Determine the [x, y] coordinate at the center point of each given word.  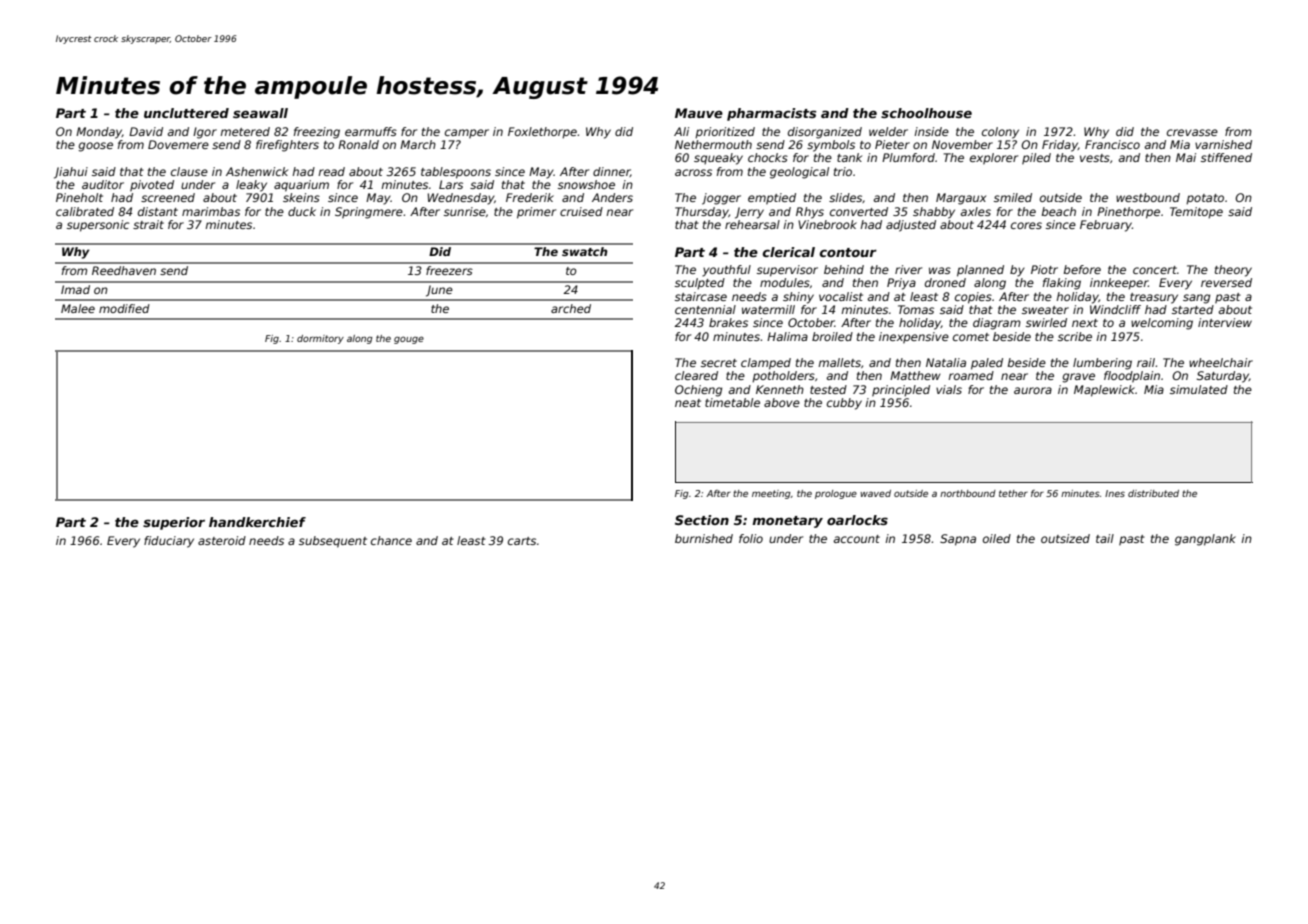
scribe [1075, 336]
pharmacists [771, 114]
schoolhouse [926, 113]
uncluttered [186, 113]
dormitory [320, 339]
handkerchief [257, 522]
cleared [696, 375]
